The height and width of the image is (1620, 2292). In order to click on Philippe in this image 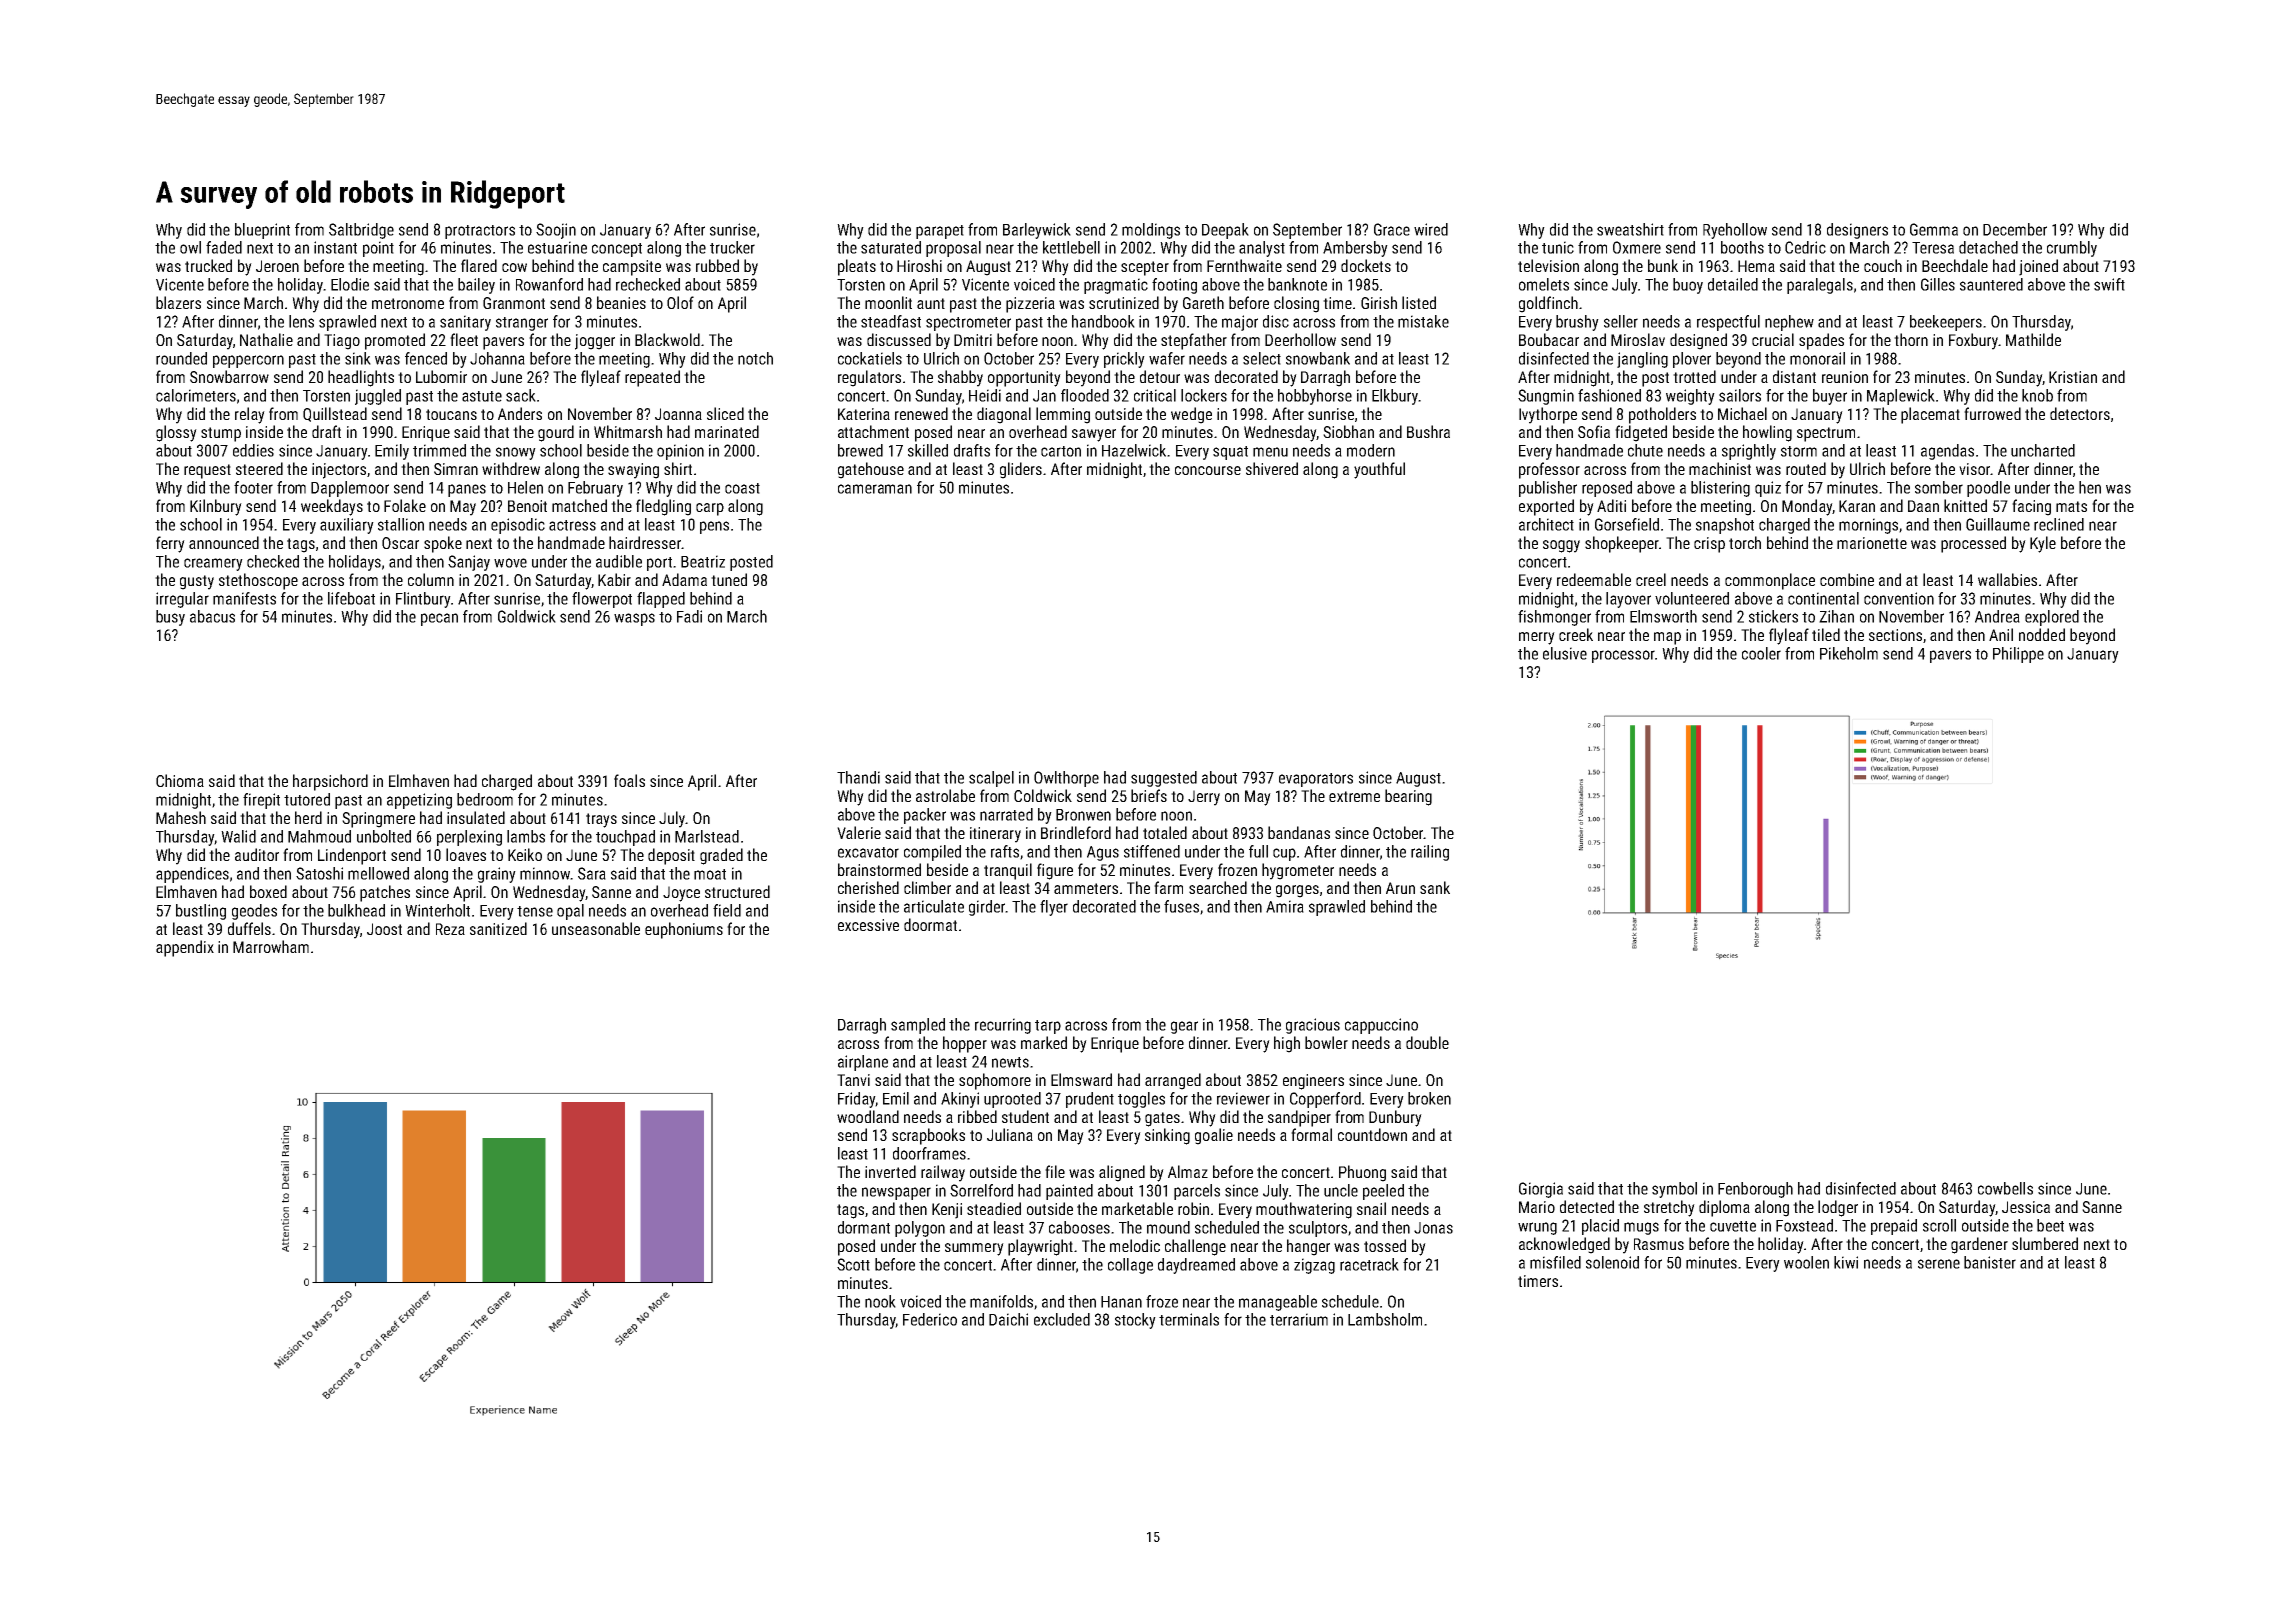, I will do `click(2018, 655)`.
